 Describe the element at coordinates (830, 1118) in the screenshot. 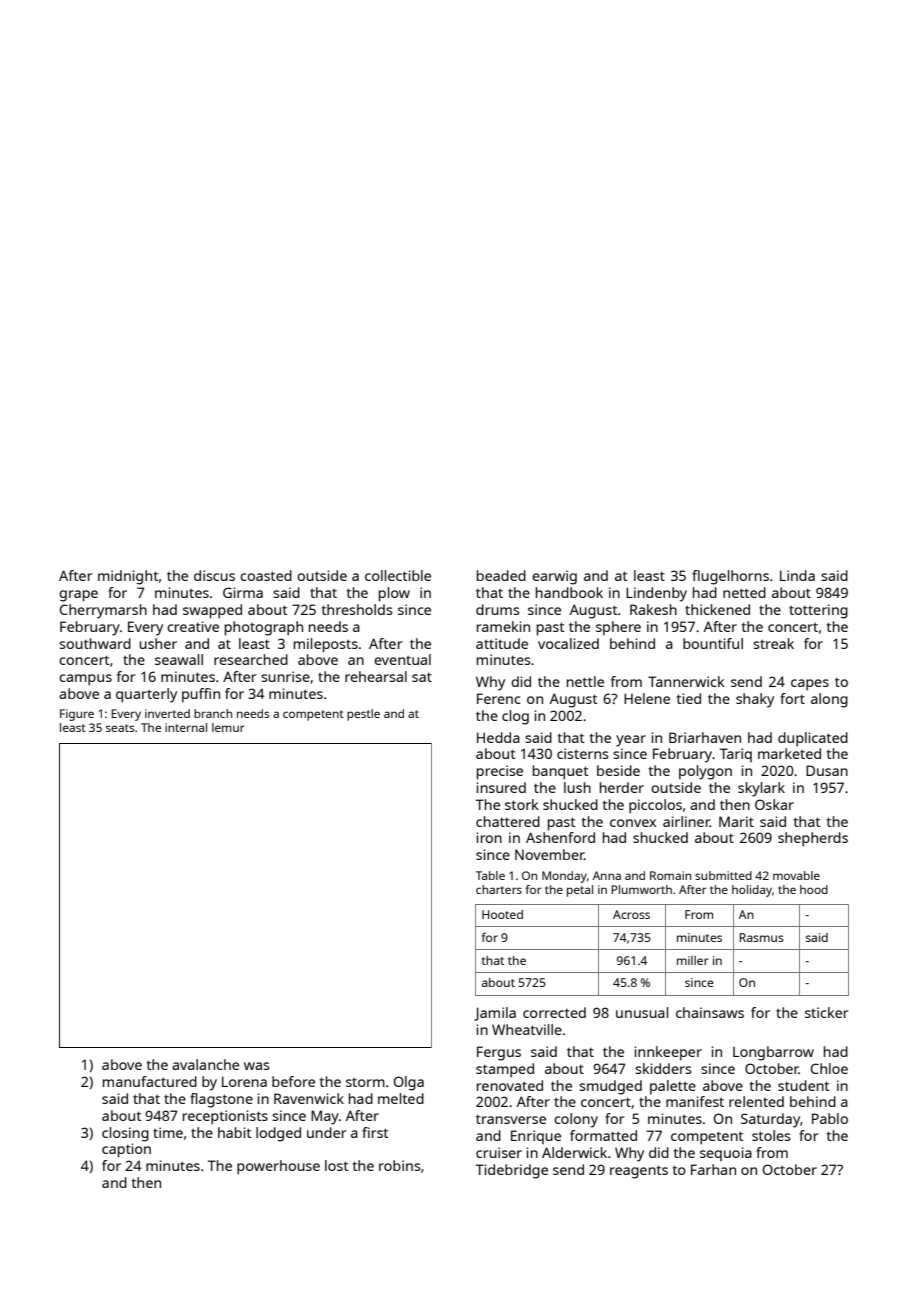

I see `Pablo` at that location.
